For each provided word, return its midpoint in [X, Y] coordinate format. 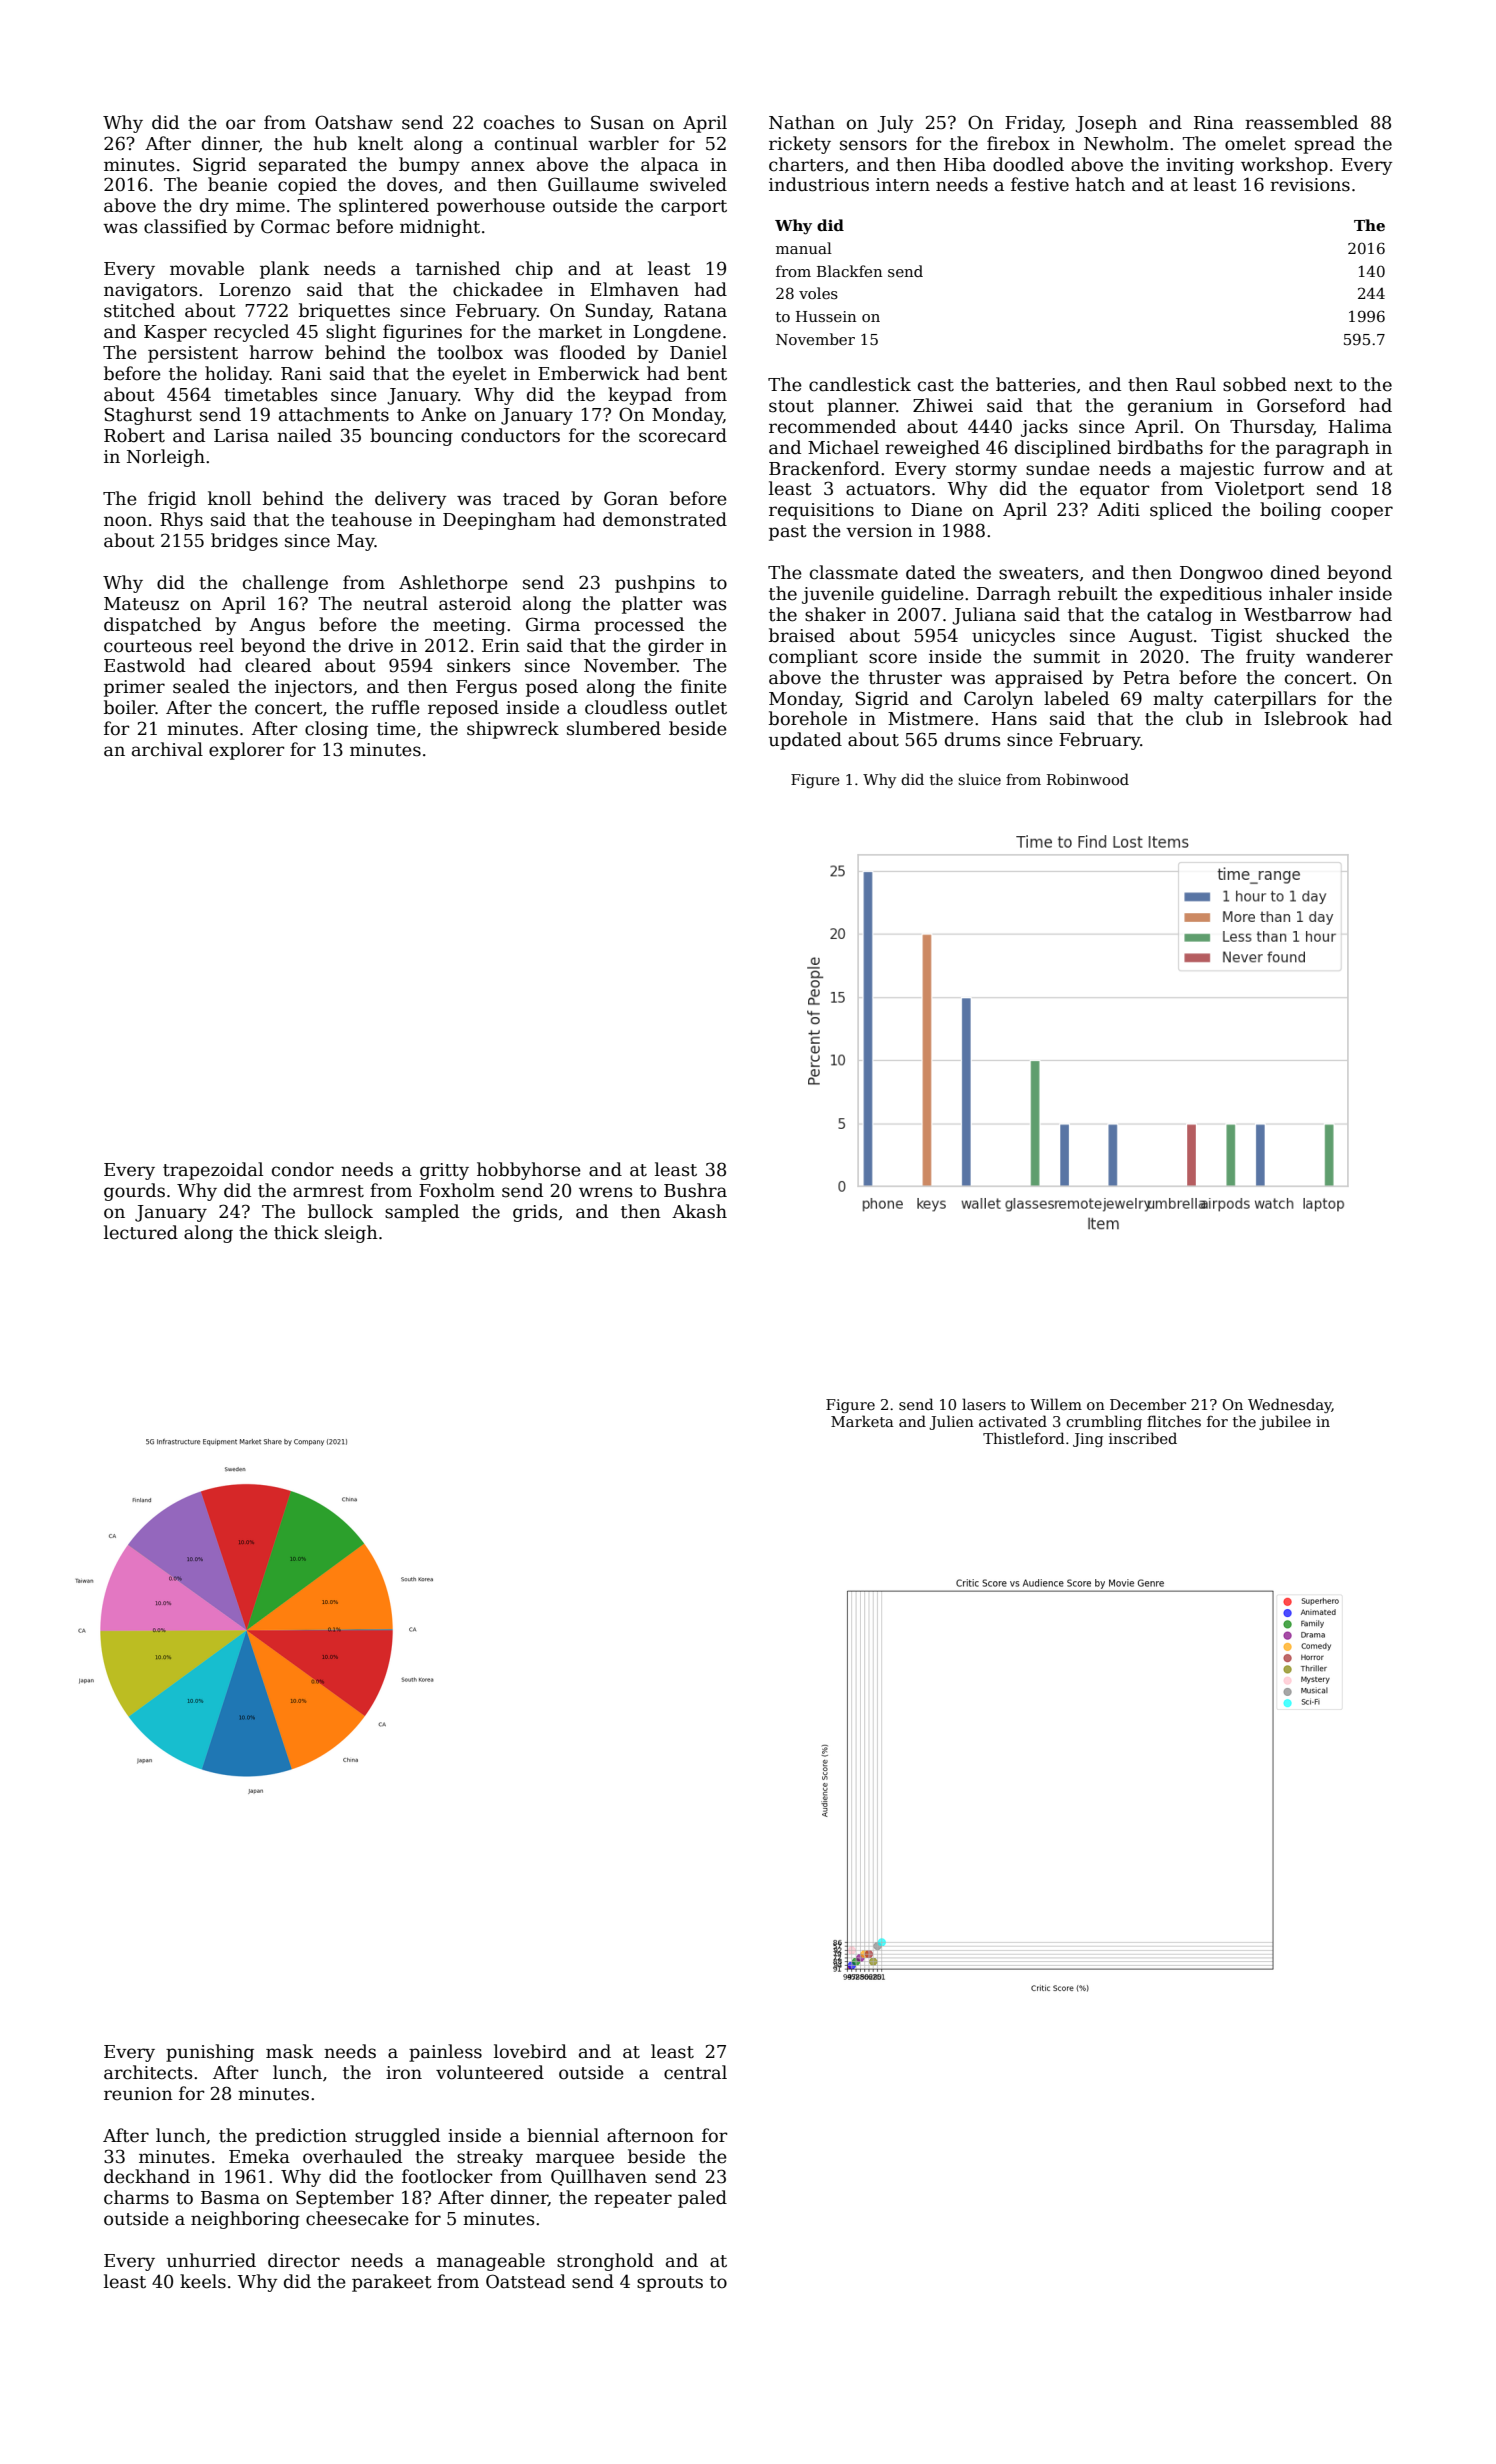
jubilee [1285, 1422]
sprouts [670, 2284]
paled [702, 2199]
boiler [130, 707]
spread [1325, 145]
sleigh [351, 1234]
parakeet [392, 2283]
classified [185, 226]
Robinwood [1088, 779]
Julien [951, 1422]
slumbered [614, 728]
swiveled [688, 184]
